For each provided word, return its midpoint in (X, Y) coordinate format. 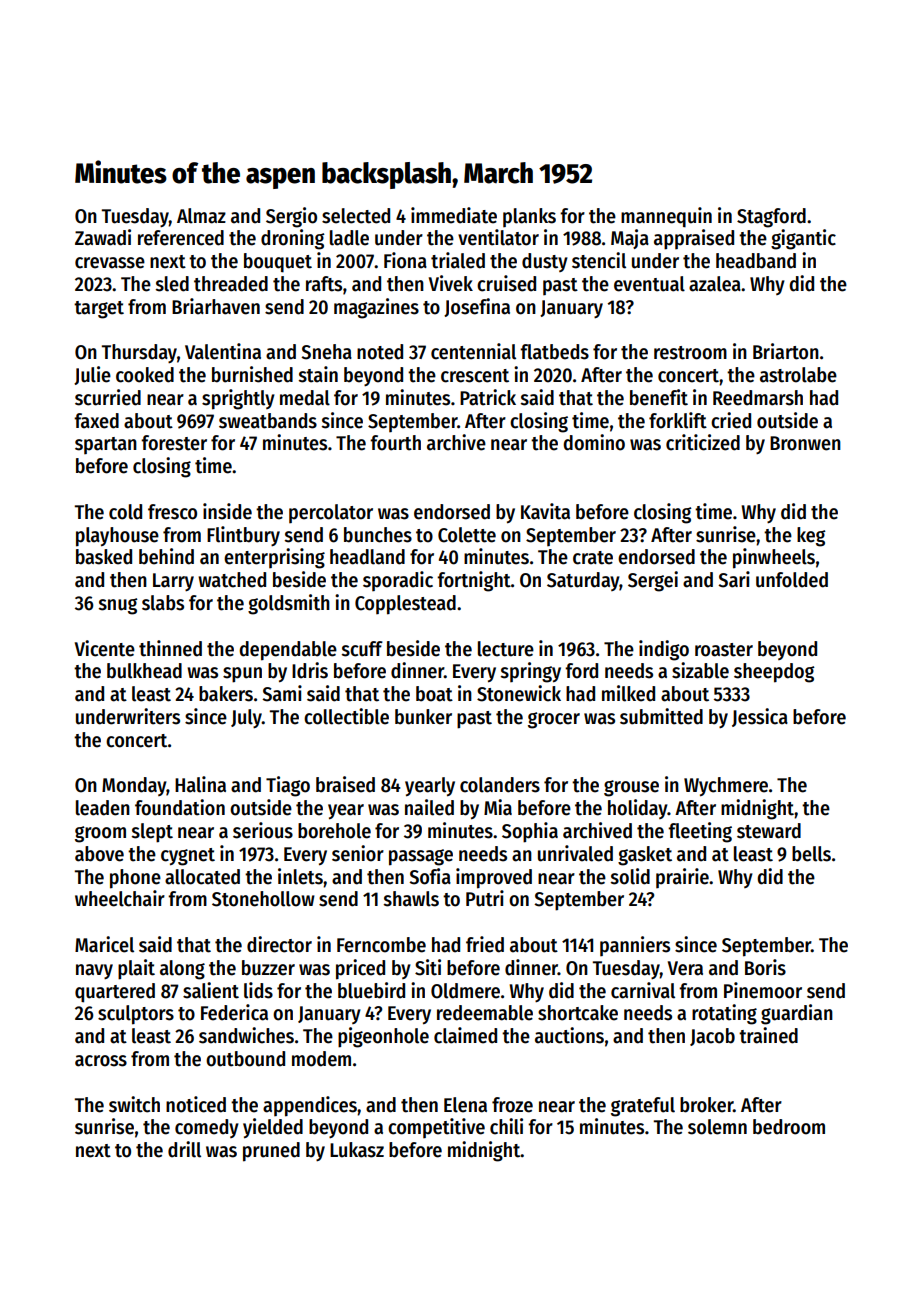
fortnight (474, 581)
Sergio (291, 217)
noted (380, 352)
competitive (436, 1128)
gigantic (803, 239)
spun (242, 675)
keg (811, 537)
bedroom (789, 1127)
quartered (115, 993)
